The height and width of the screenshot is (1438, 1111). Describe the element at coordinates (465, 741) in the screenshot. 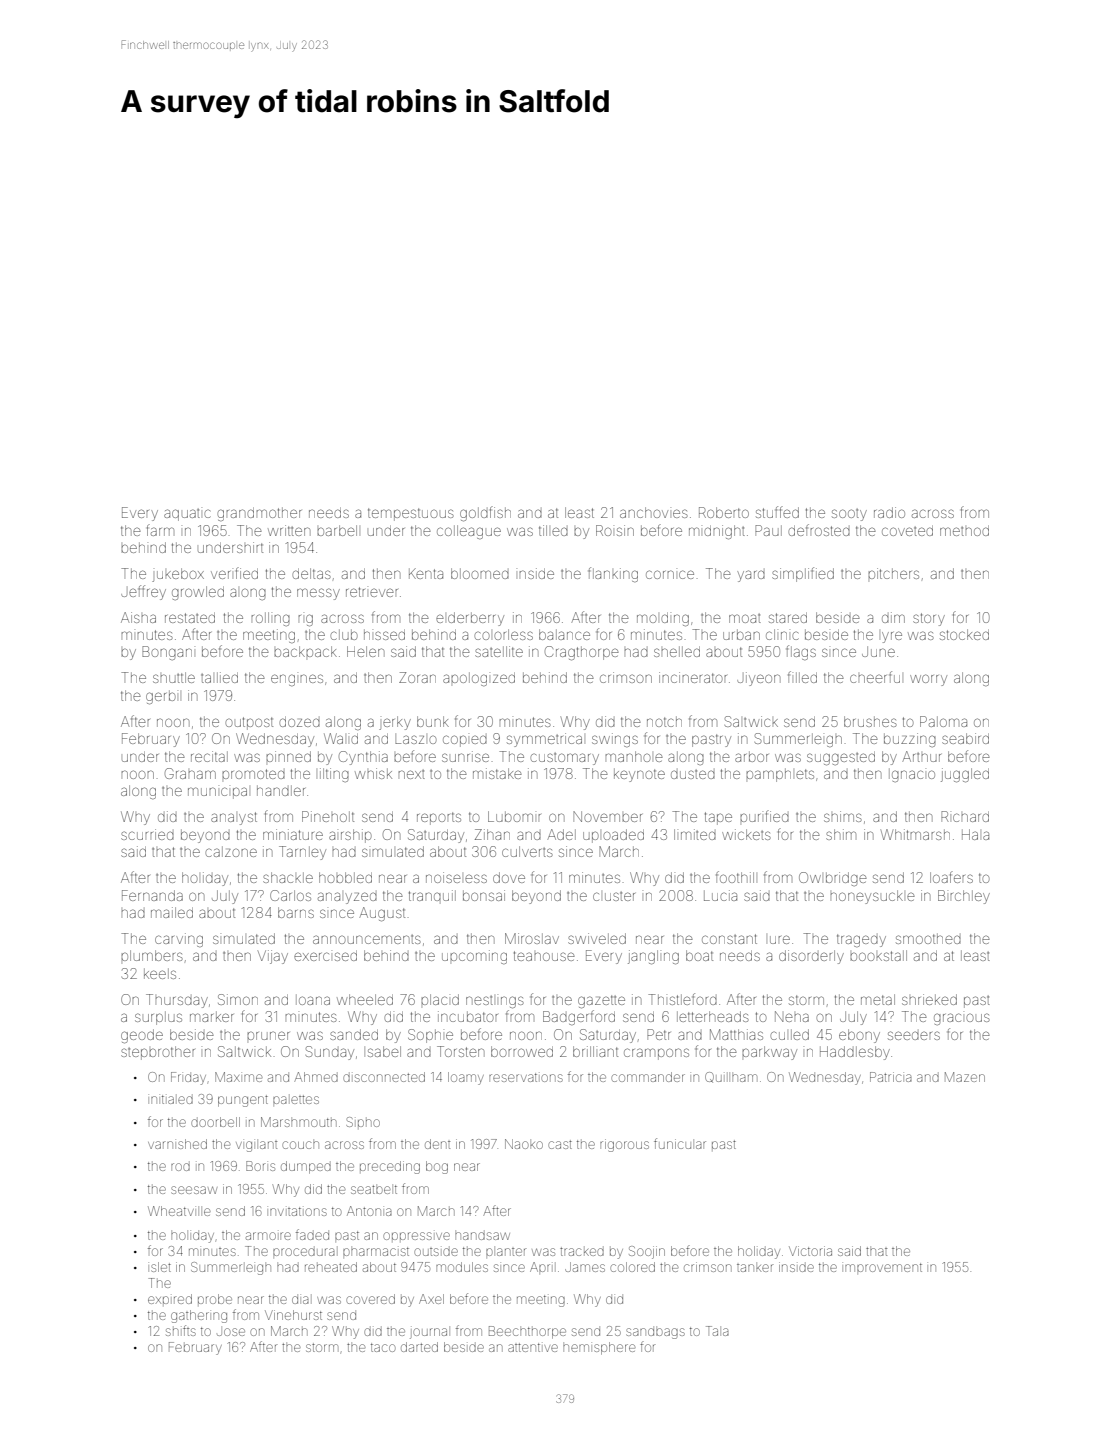

I see `copied` at that location.
